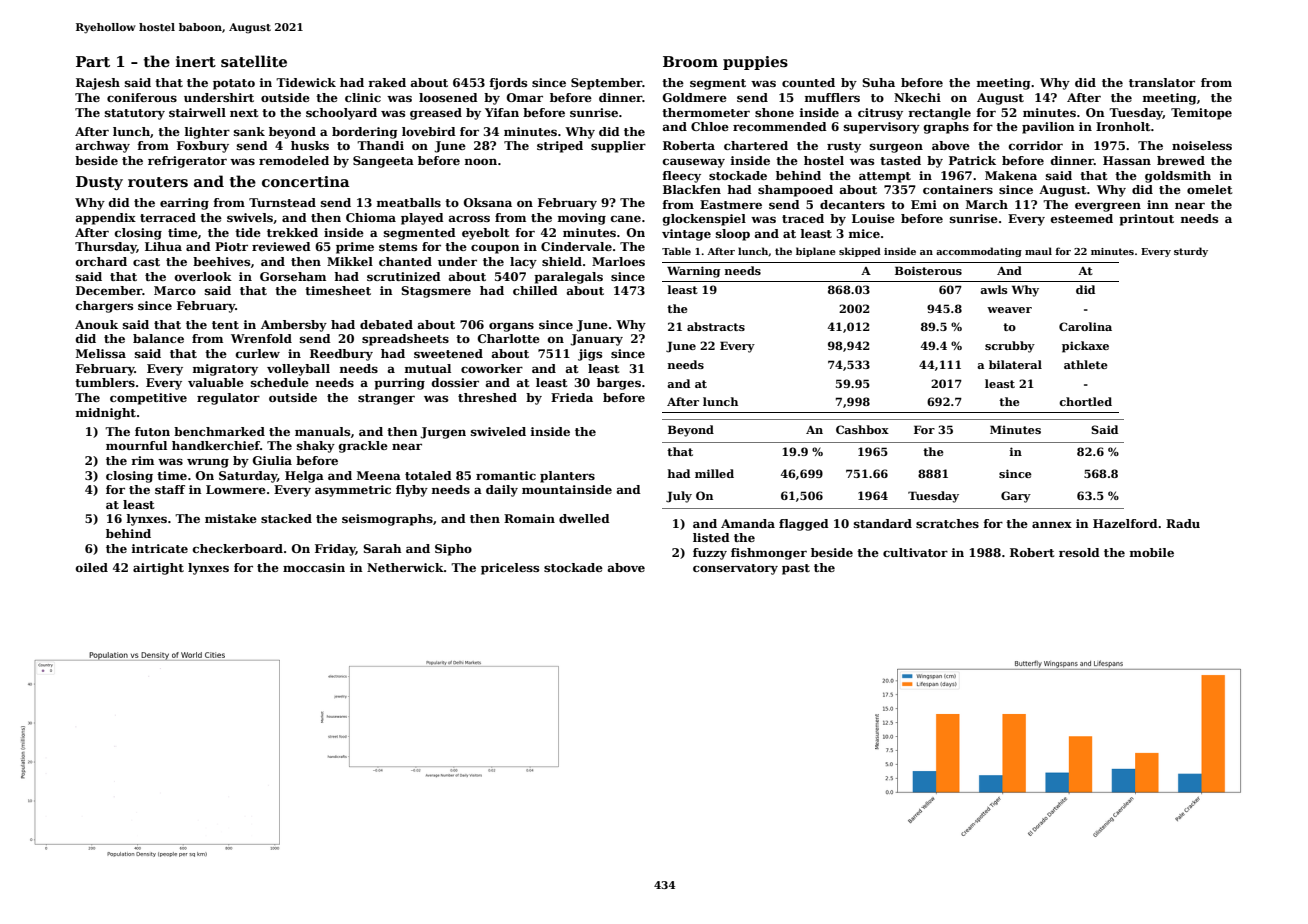 This screenshot has width=1308, height=924. Describe the element at coordinates (1162, 82) in the screenshot. I see `translator` at that location.
